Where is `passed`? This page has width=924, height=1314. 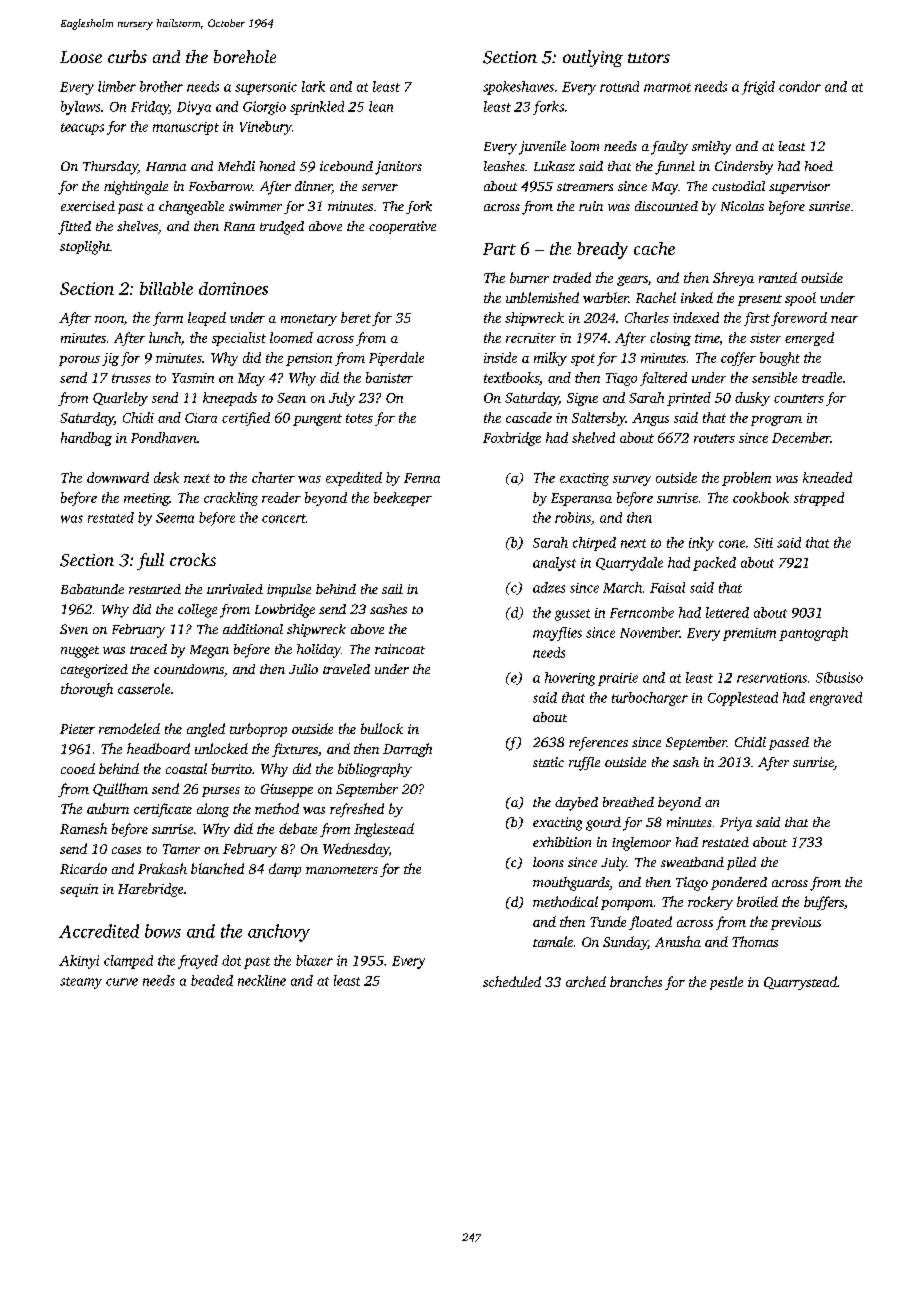 passed is located at coordinates (789, 743).
